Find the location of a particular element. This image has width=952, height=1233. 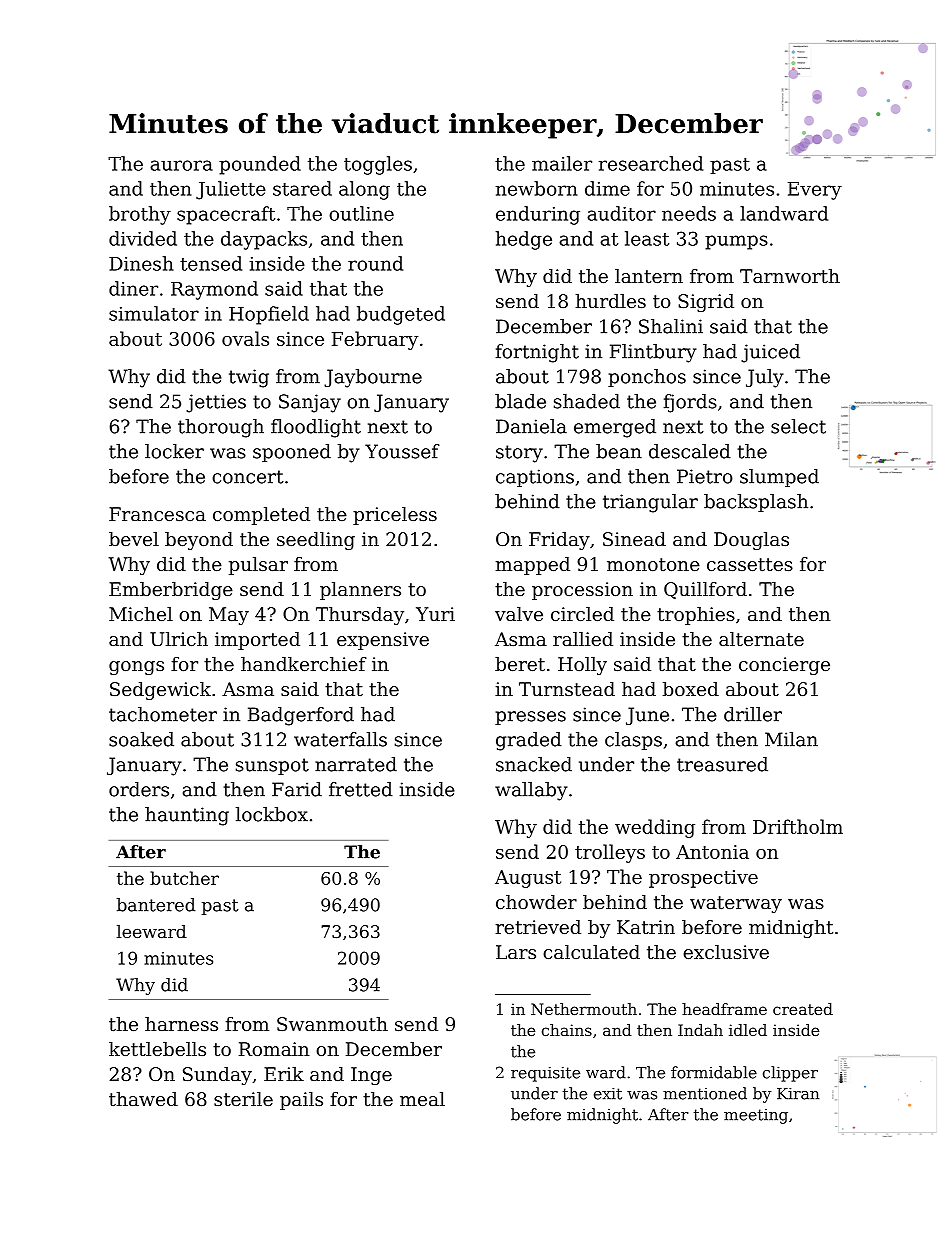

descaled is located at coordinates (690, 451).
